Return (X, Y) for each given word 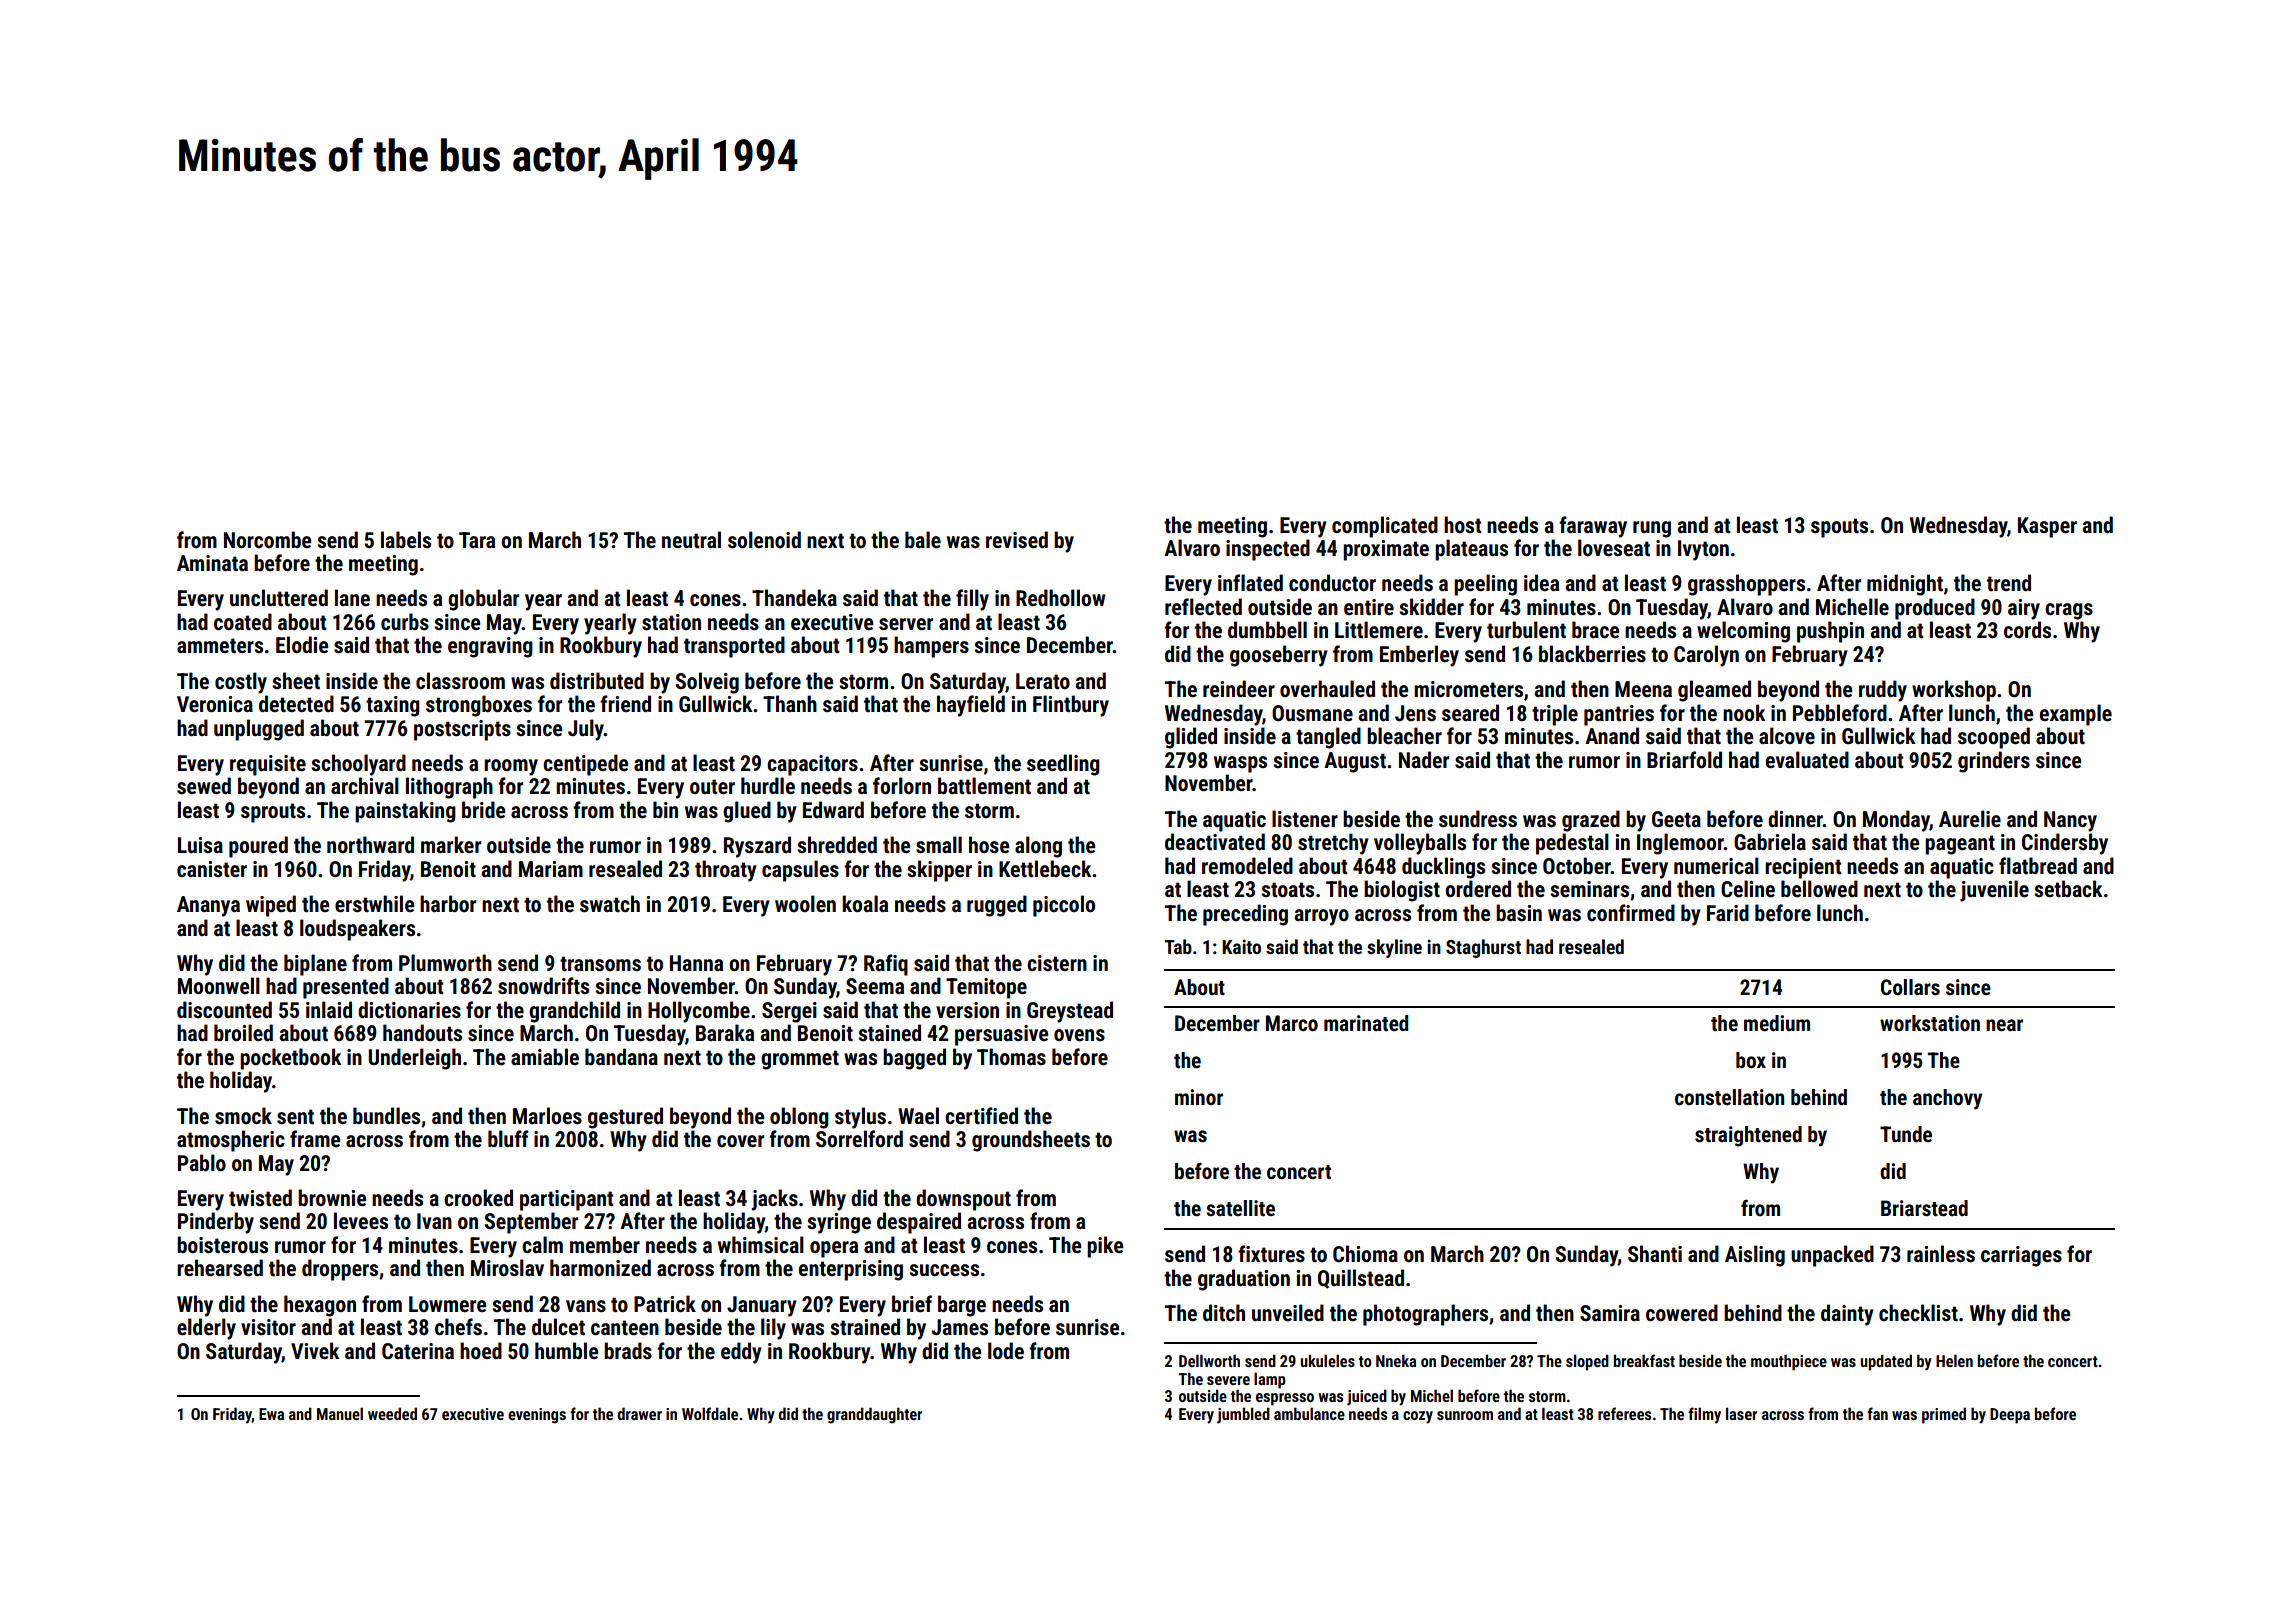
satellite (1240, 1208)
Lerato (1043, 681)
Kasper (2047, 527)
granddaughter (874, 1415)
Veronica (215, 704)
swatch (610, 904)
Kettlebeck (1045, 869)
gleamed (1714, 691)
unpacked (1832, 1256)
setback (2068, 888)
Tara (477, 540)
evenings (537, 1416)
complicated (1385, 527)
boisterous (222, 1245)
